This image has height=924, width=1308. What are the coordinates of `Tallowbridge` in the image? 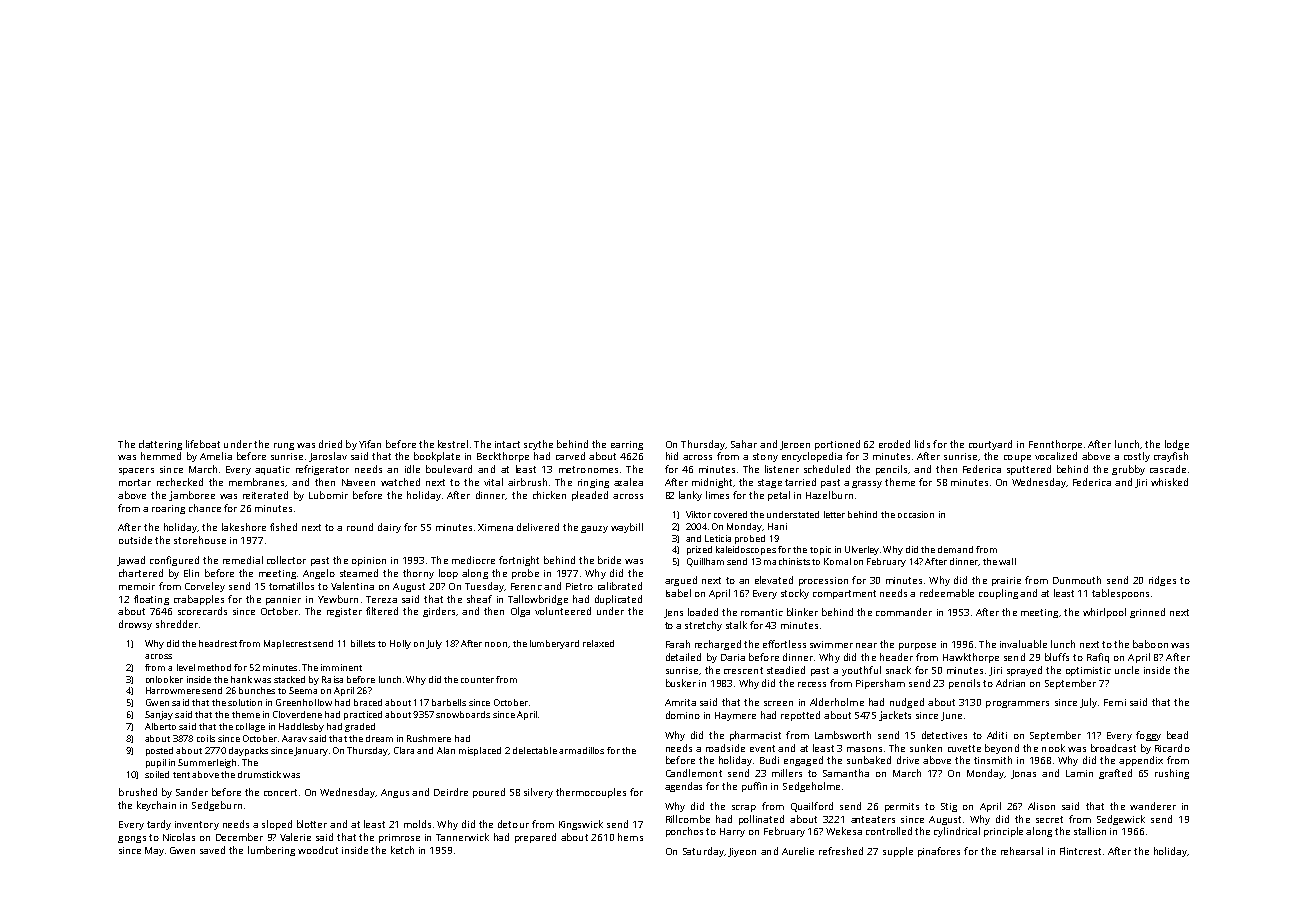 It's located at (538, 600).
